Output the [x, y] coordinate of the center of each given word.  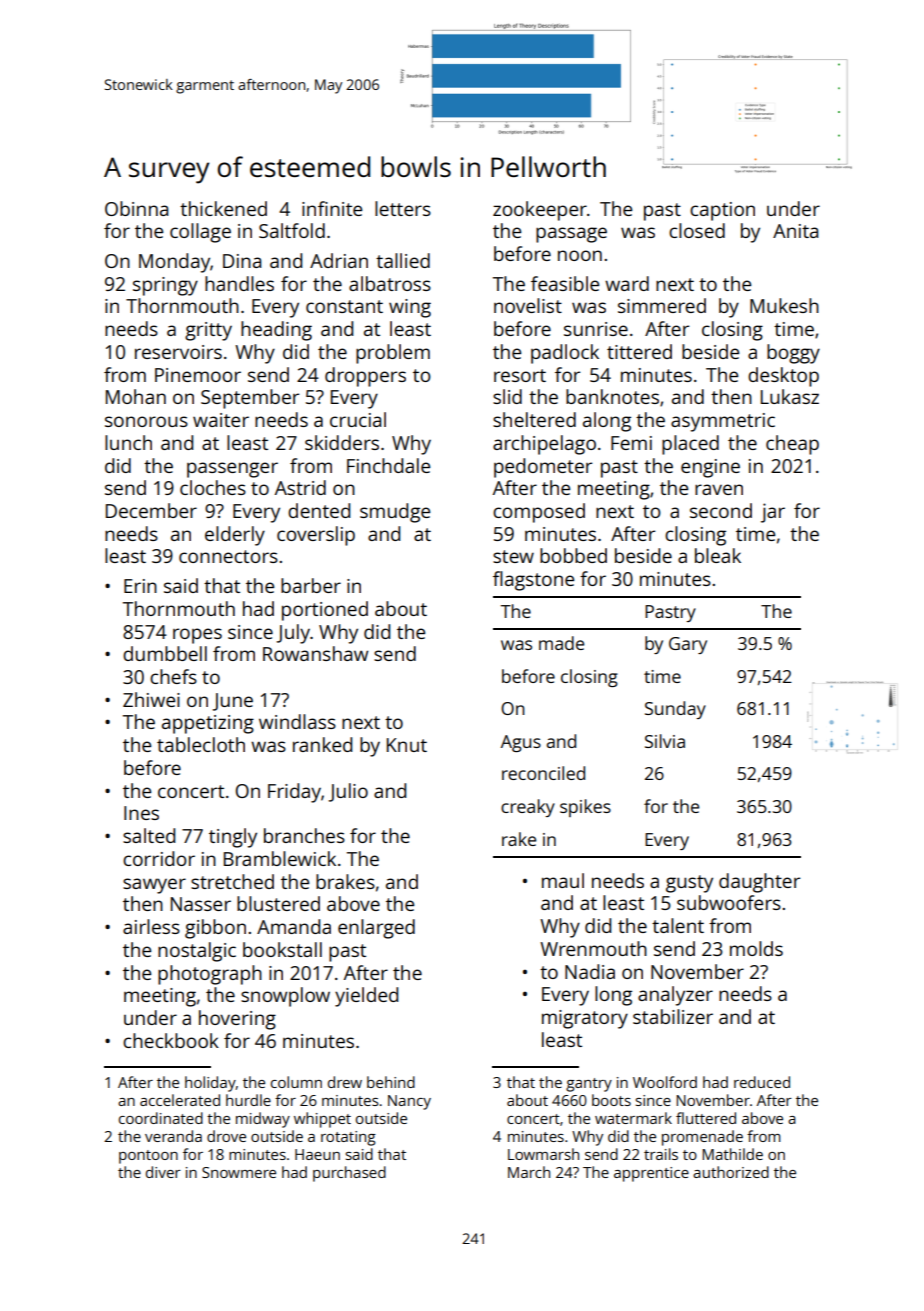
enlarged [376, 929]
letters [403, 208]
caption [722, 211]
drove [226, 1136]
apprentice [651, 1174]
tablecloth [201, 744]
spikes [585, 808]
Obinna [136, 208]
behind [391, 1082]
